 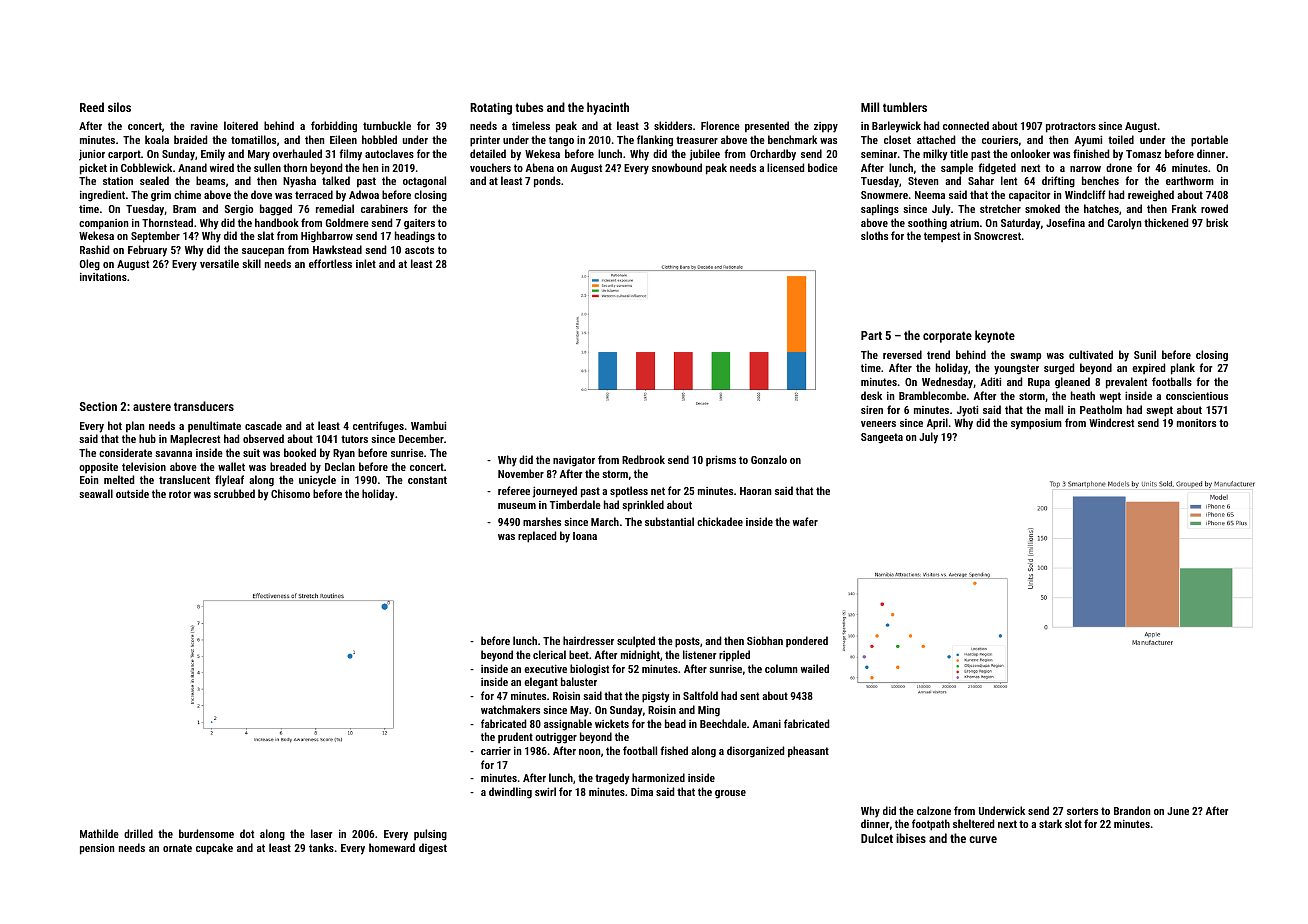 What do you see at coordinates (99, 833) in the page?
I see `Mathilde` at bounding box center [99, 833].
